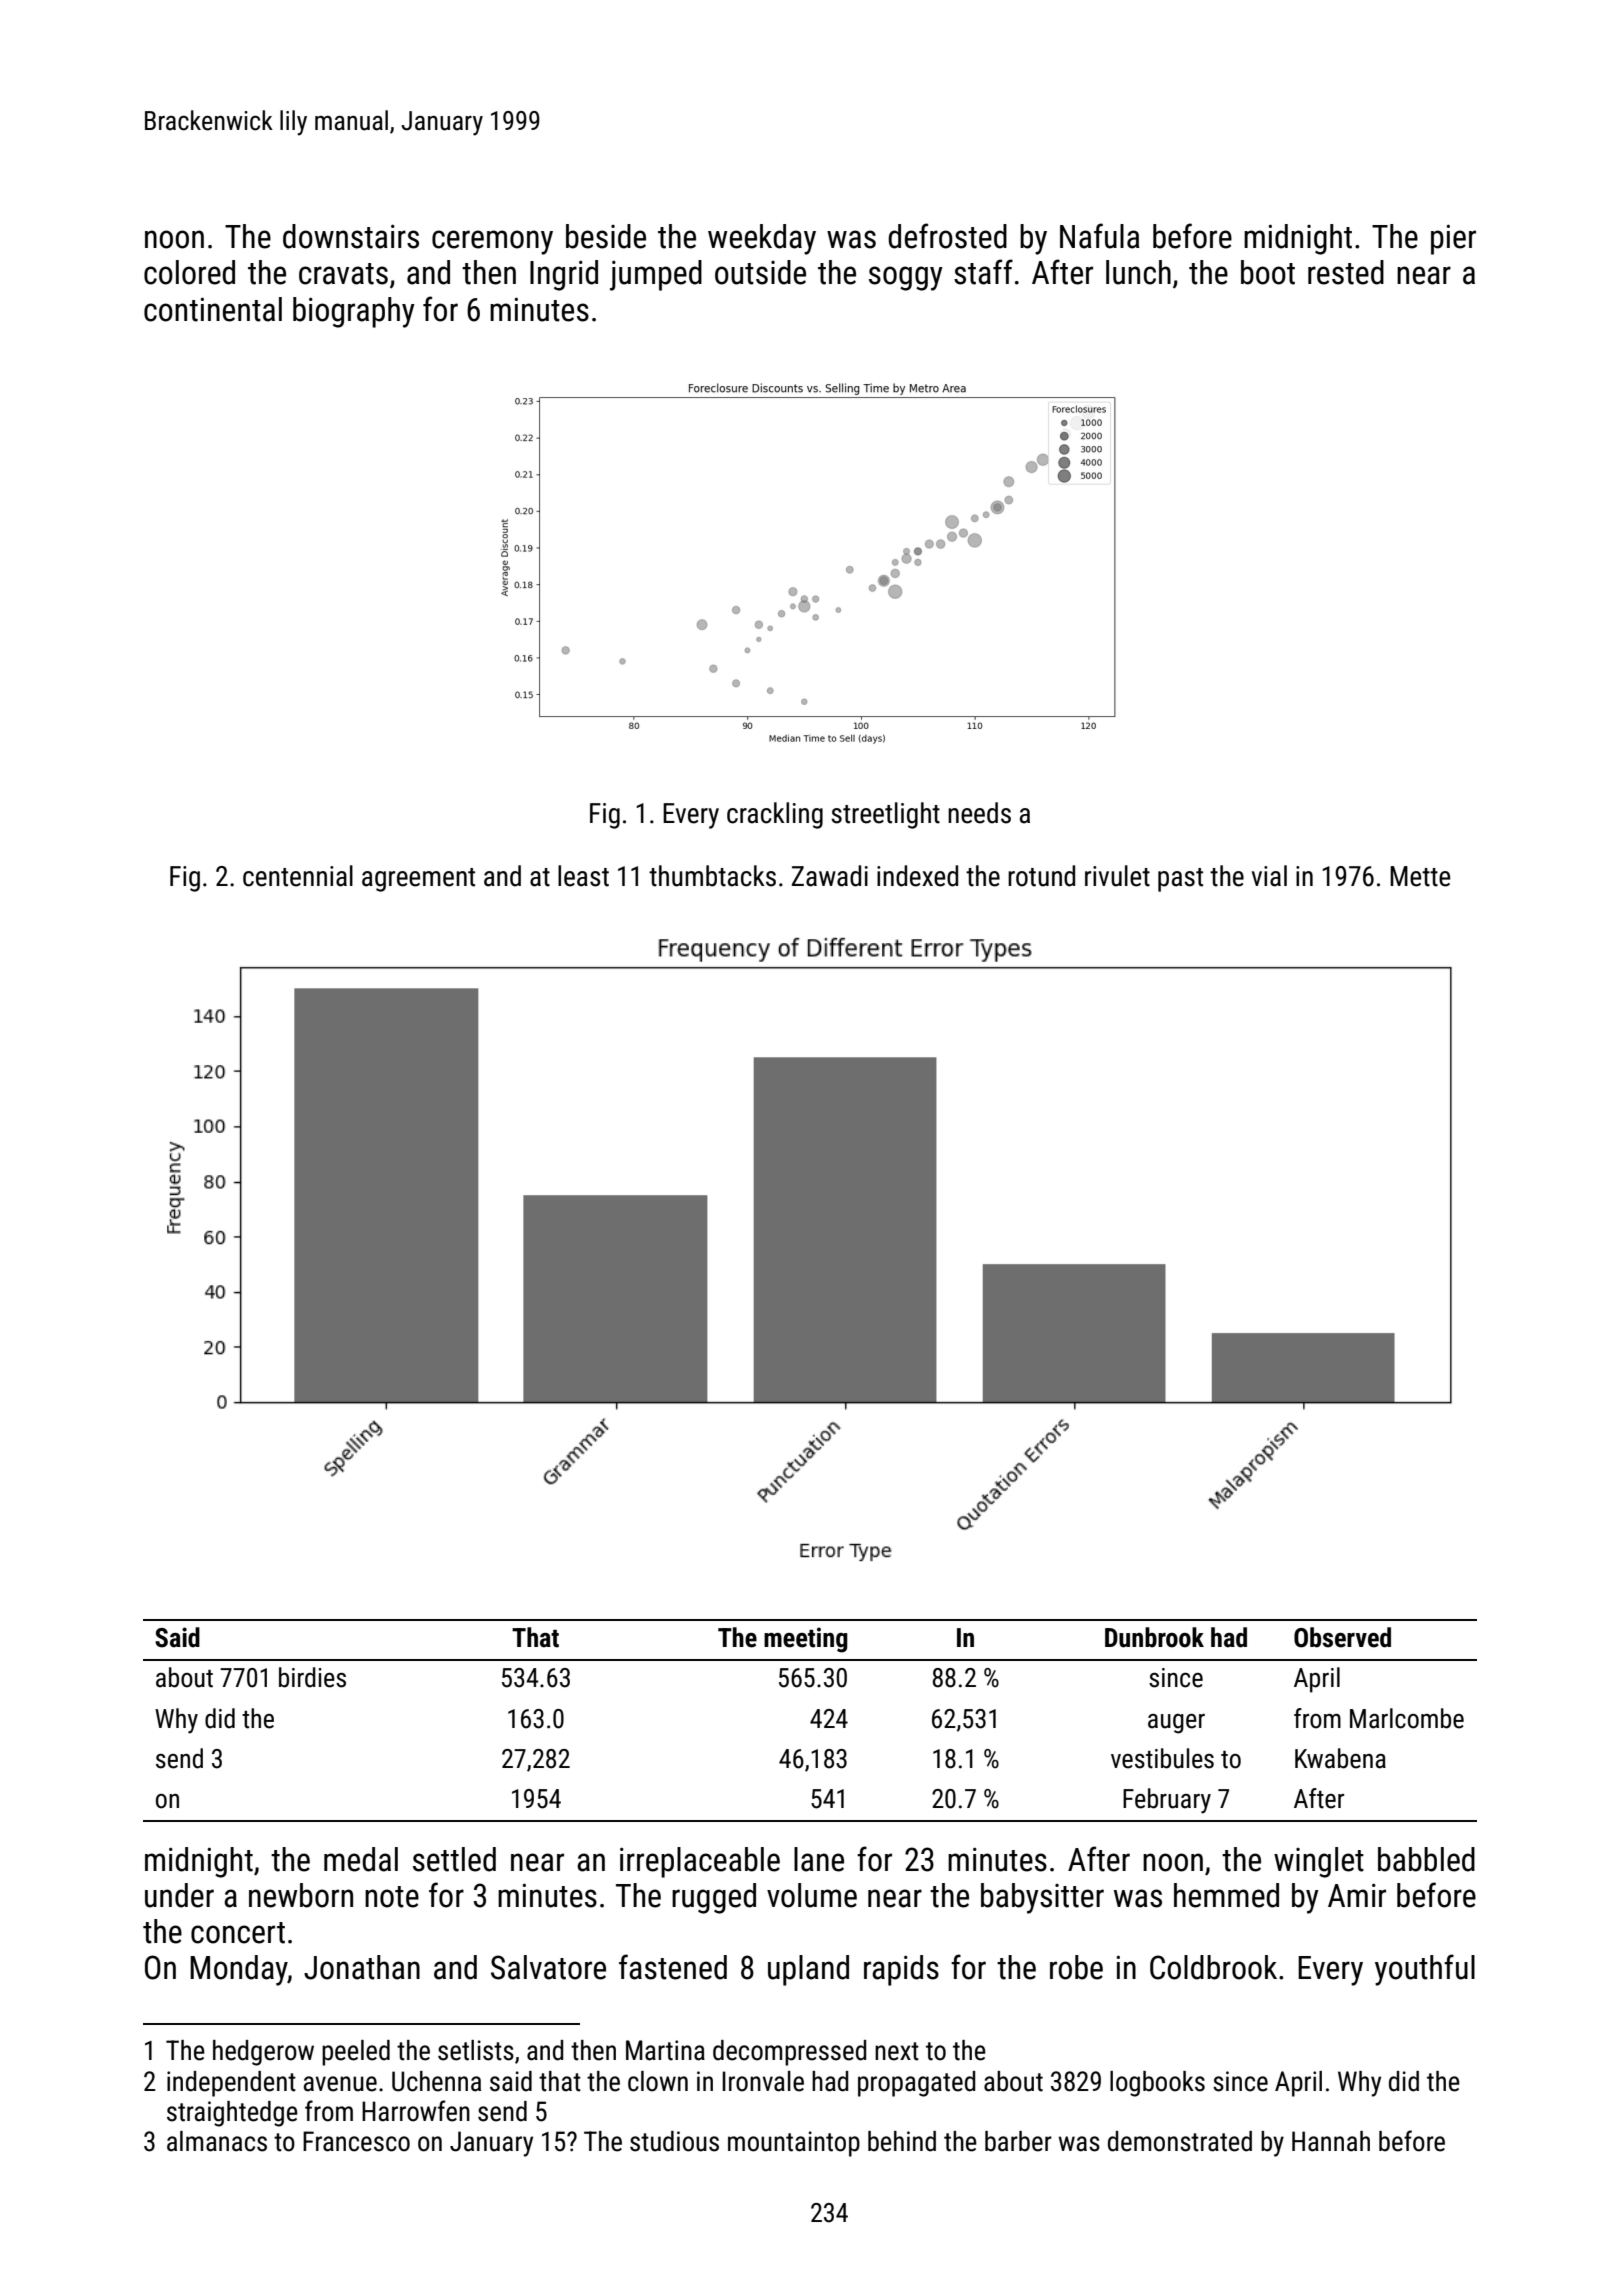 This image has width=1620, height=2292. Describe the element at coordinates (492, 242) in the image. I see `ceremony` at that location.
